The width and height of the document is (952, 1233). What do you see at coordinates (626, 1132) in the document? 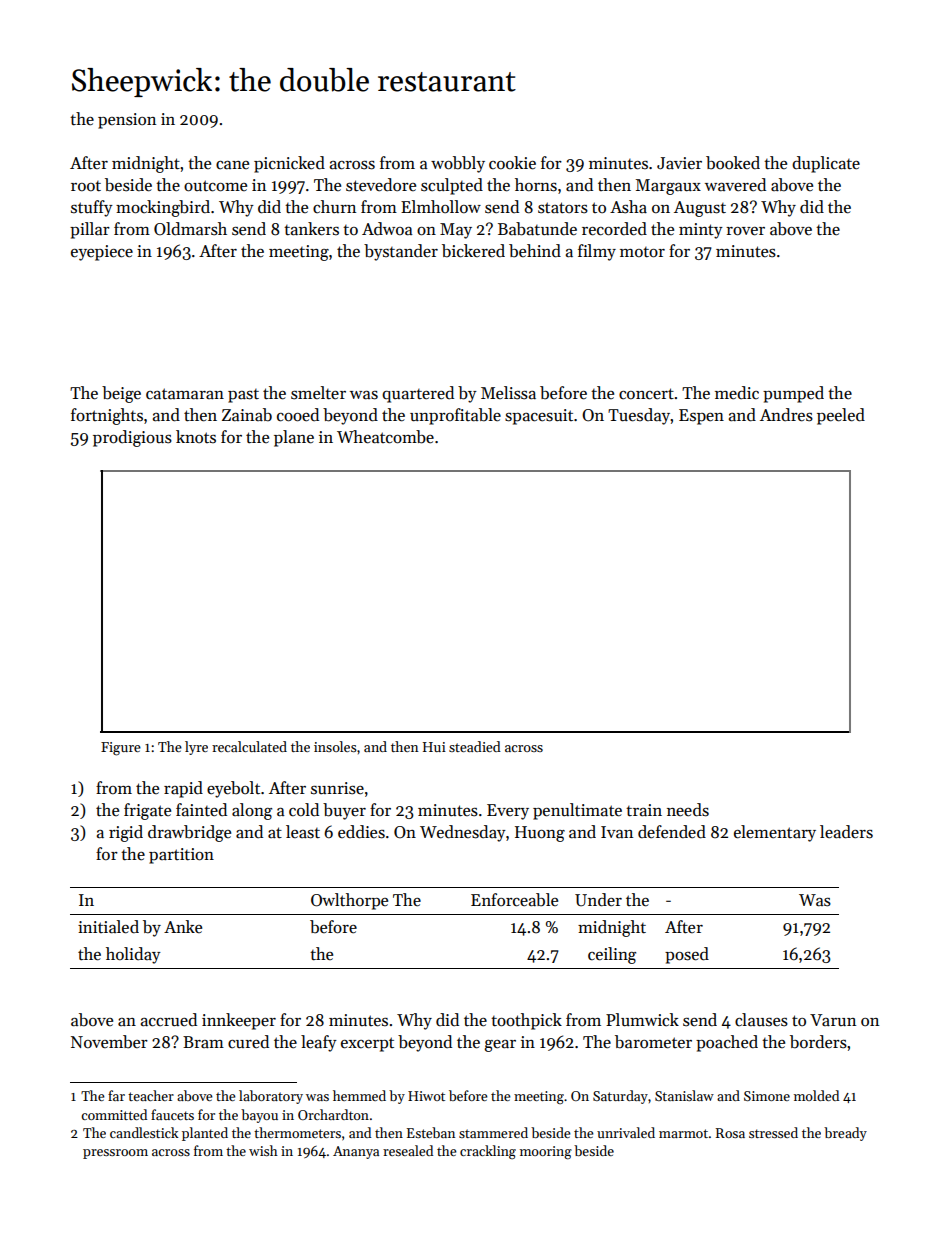
I see `unrivaled` at bounding box center [626, 1132].
